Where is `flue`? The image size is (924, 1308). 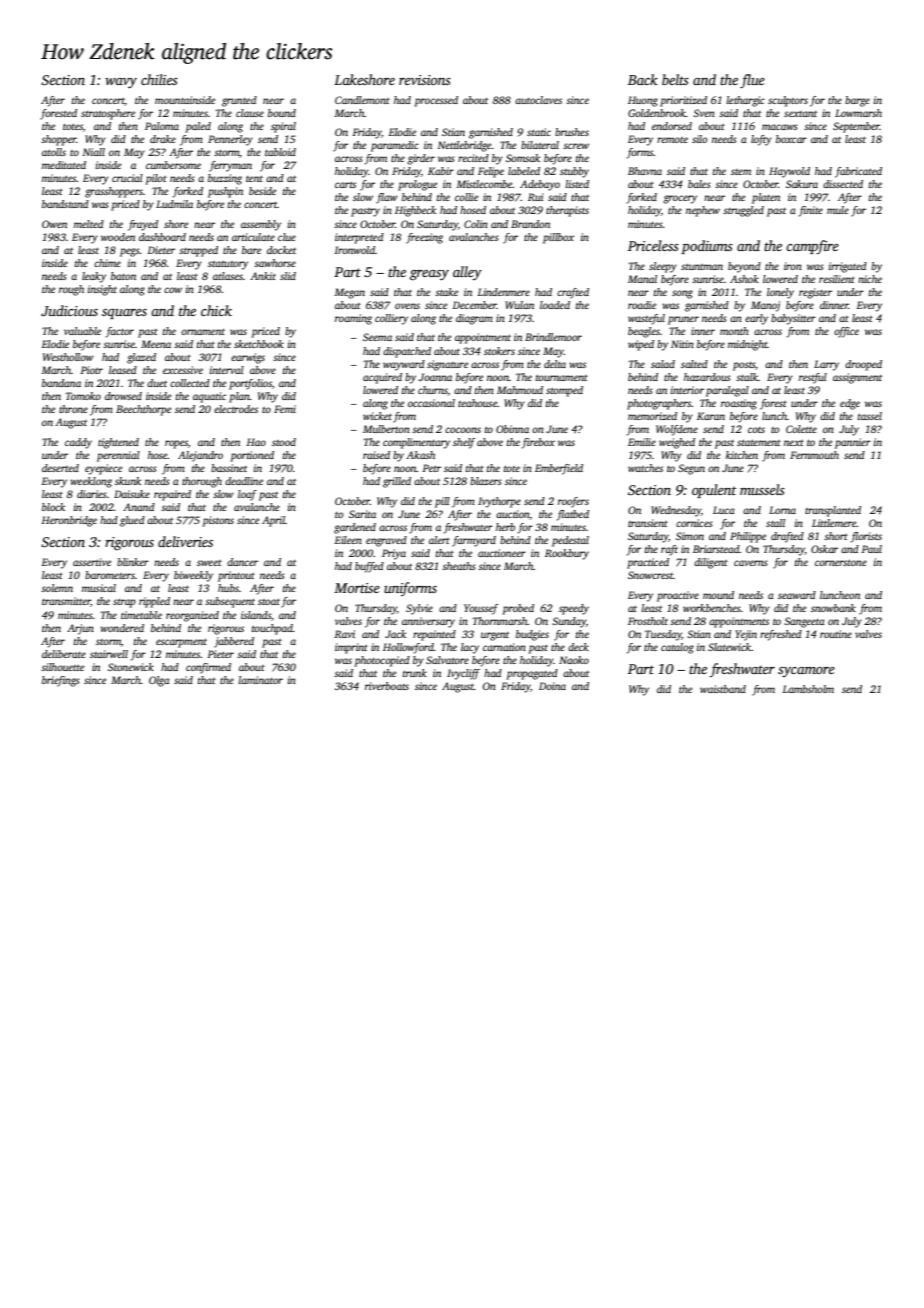 flue is located at coordinates (752, 81).
